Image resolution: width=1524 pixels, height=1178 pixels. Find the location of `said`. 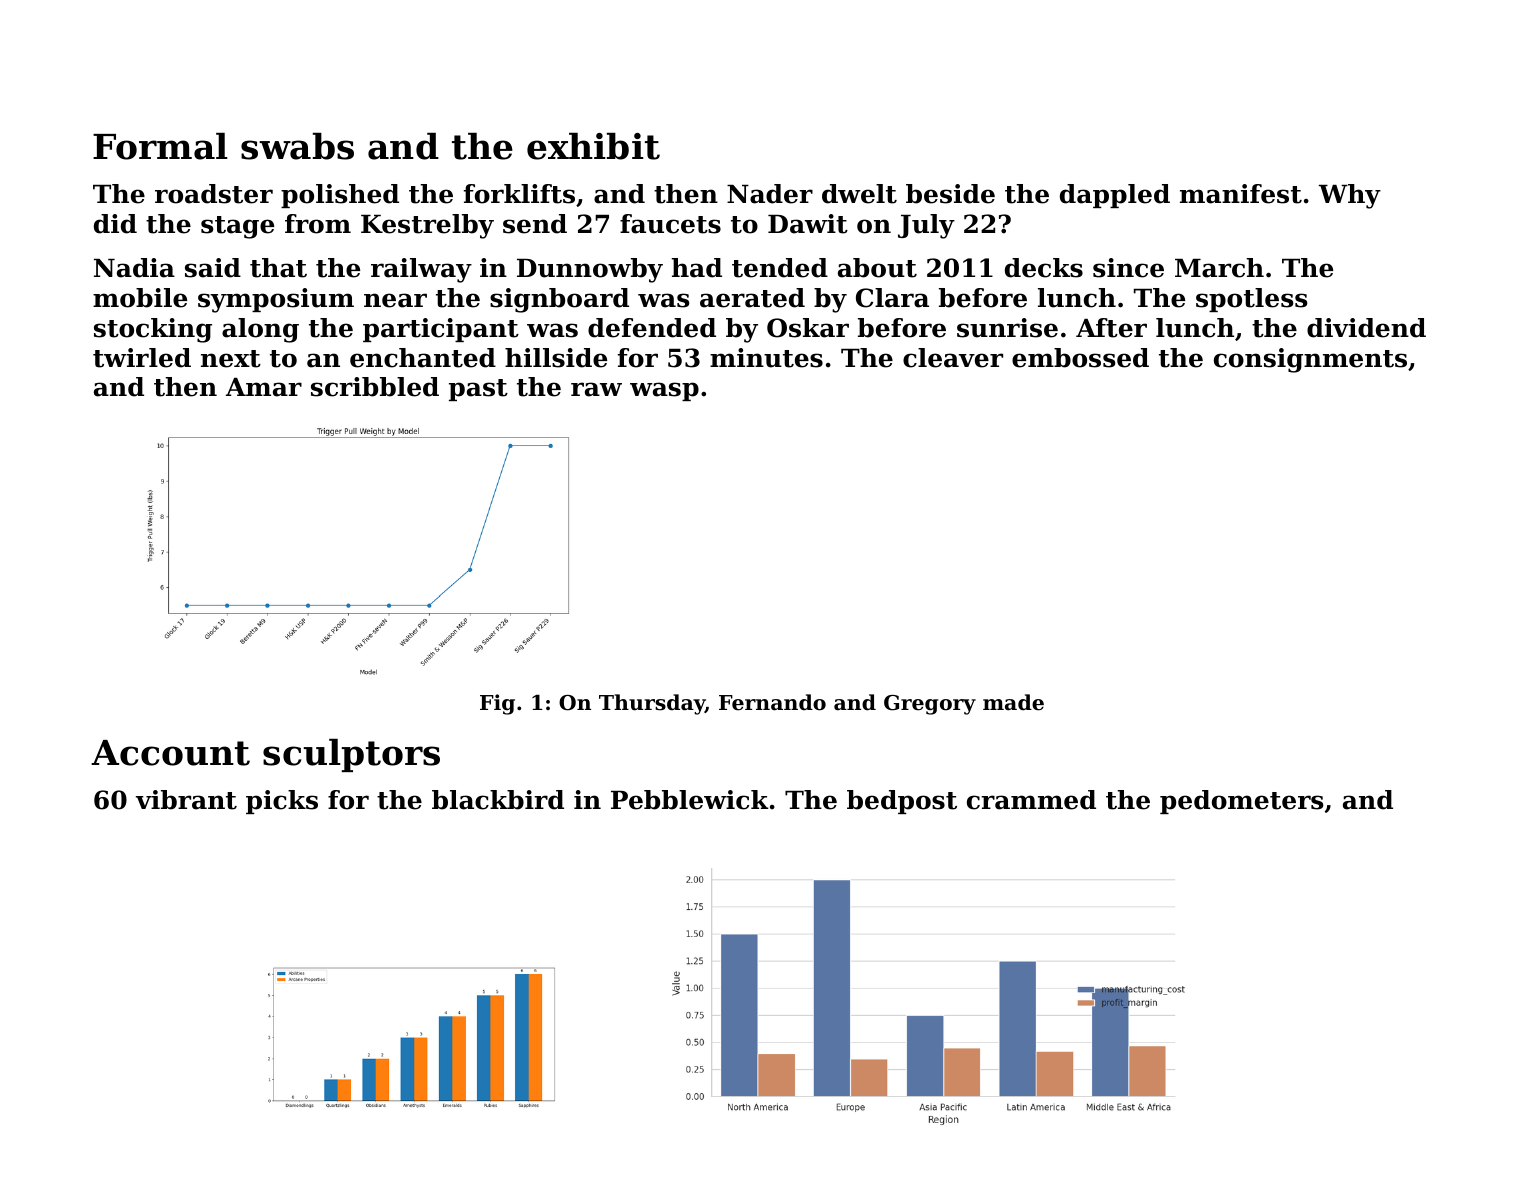

said is located at coordinates (213, 268).
